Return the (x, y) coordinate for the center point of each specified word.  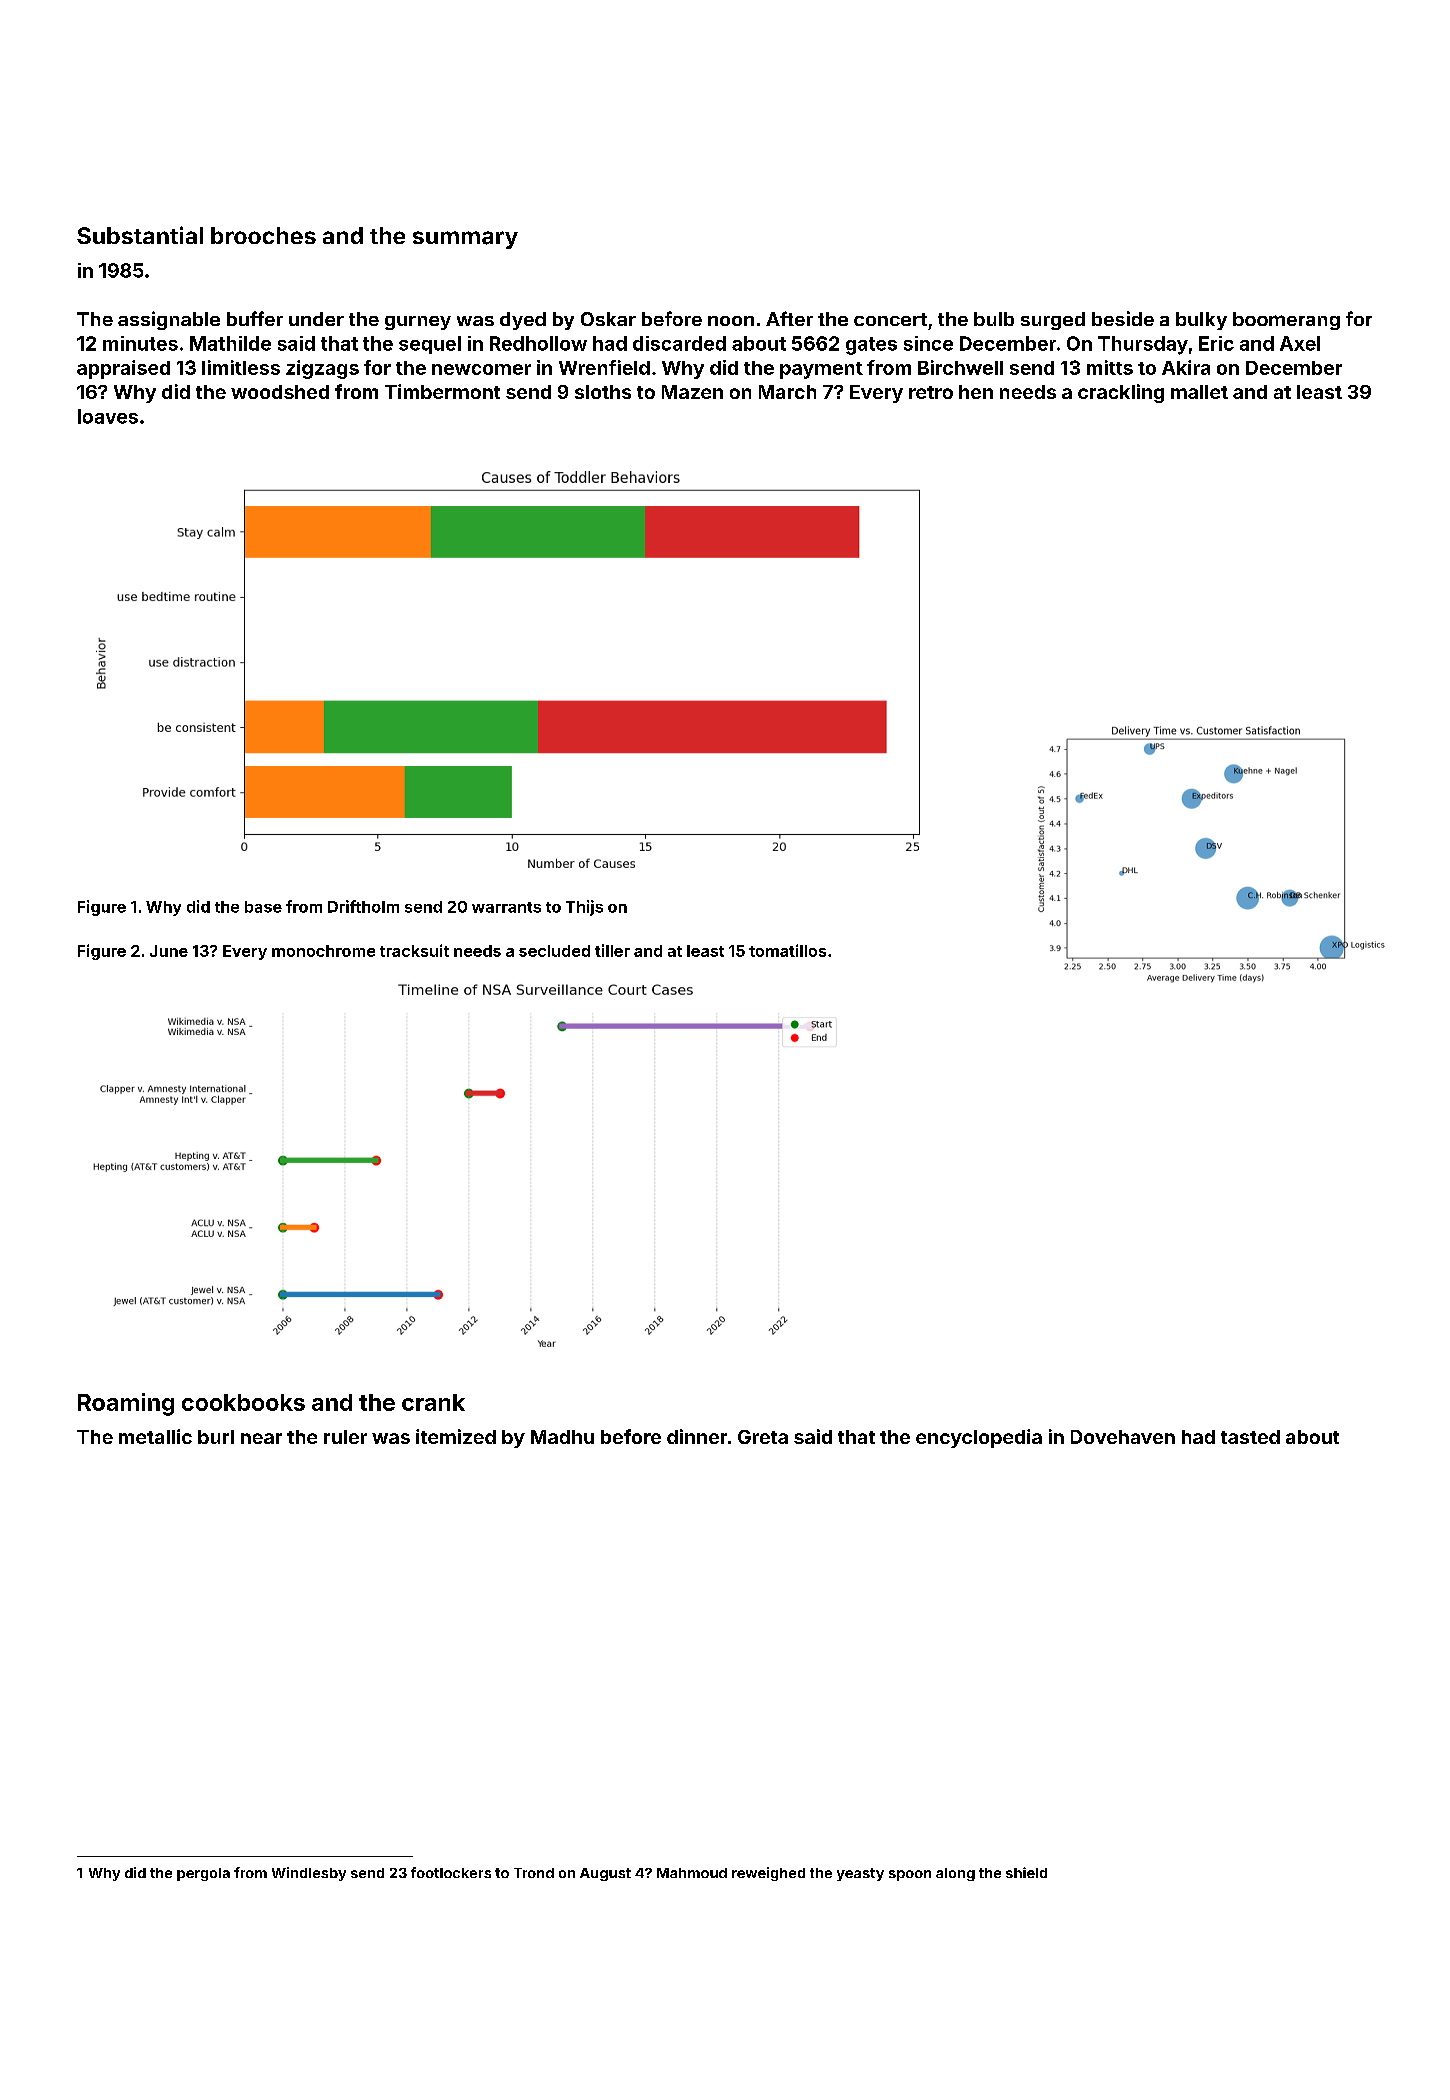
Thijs (584, 908)
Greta (763, 1437)
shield (1026, 1872)
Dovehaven (1123, 1437)
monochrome (323, 951)
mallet (1199, 392)
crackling (1121, 393)
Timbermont (442, 391)
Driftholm (363, 906)
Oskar (608, 319)
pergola (203, 1874)
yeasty (860, 1874)
